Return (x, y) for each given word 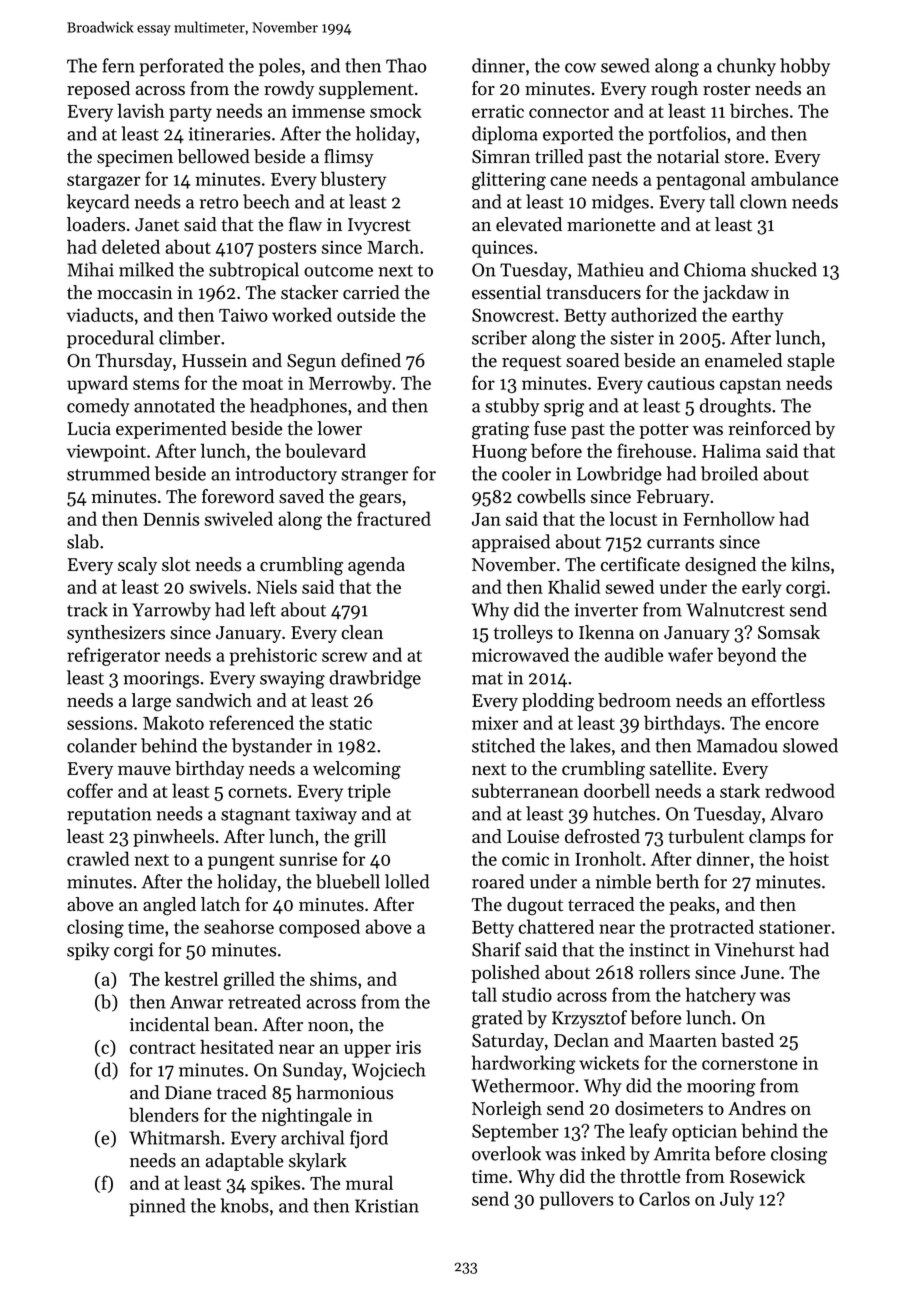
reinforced (769, 428)
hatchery (721, 996)
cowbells (551, 496)
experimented (171, 430)
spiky (88, 951)
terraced (601, 904)
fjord (369, 1139)
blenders (164, 1115)
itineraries (230, 134)
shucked (784, 269)
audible (634, 654)
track (87, 609)
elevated (529, 224)
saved (301, 496)
